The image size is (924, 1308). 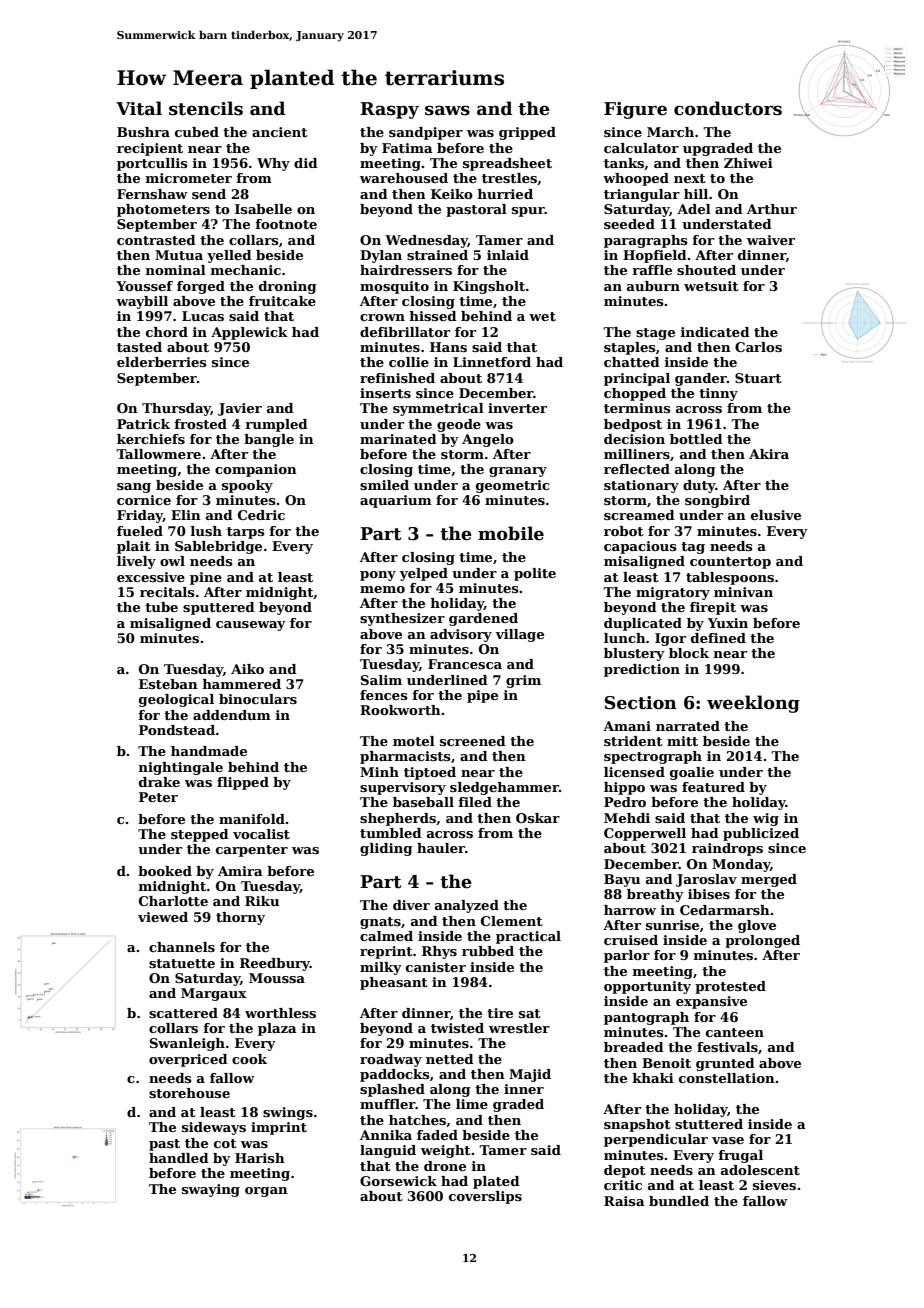 I want to click on grunted, so click(x=725, y=1064).
